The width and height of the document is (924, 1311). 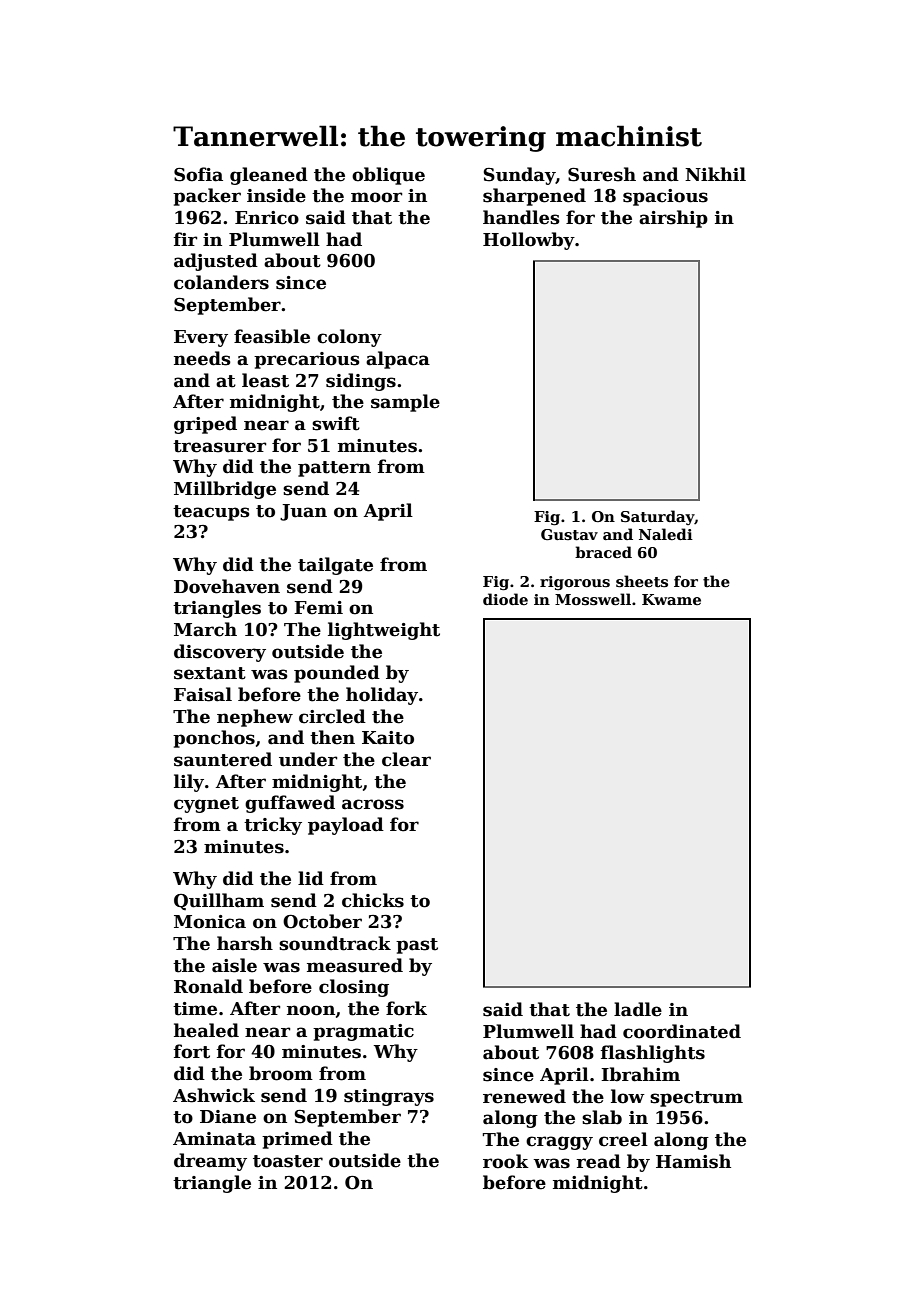 What do you see at coordinates (642, 581) in the document?
I see `sheets` at bounding box center [642, 581].
